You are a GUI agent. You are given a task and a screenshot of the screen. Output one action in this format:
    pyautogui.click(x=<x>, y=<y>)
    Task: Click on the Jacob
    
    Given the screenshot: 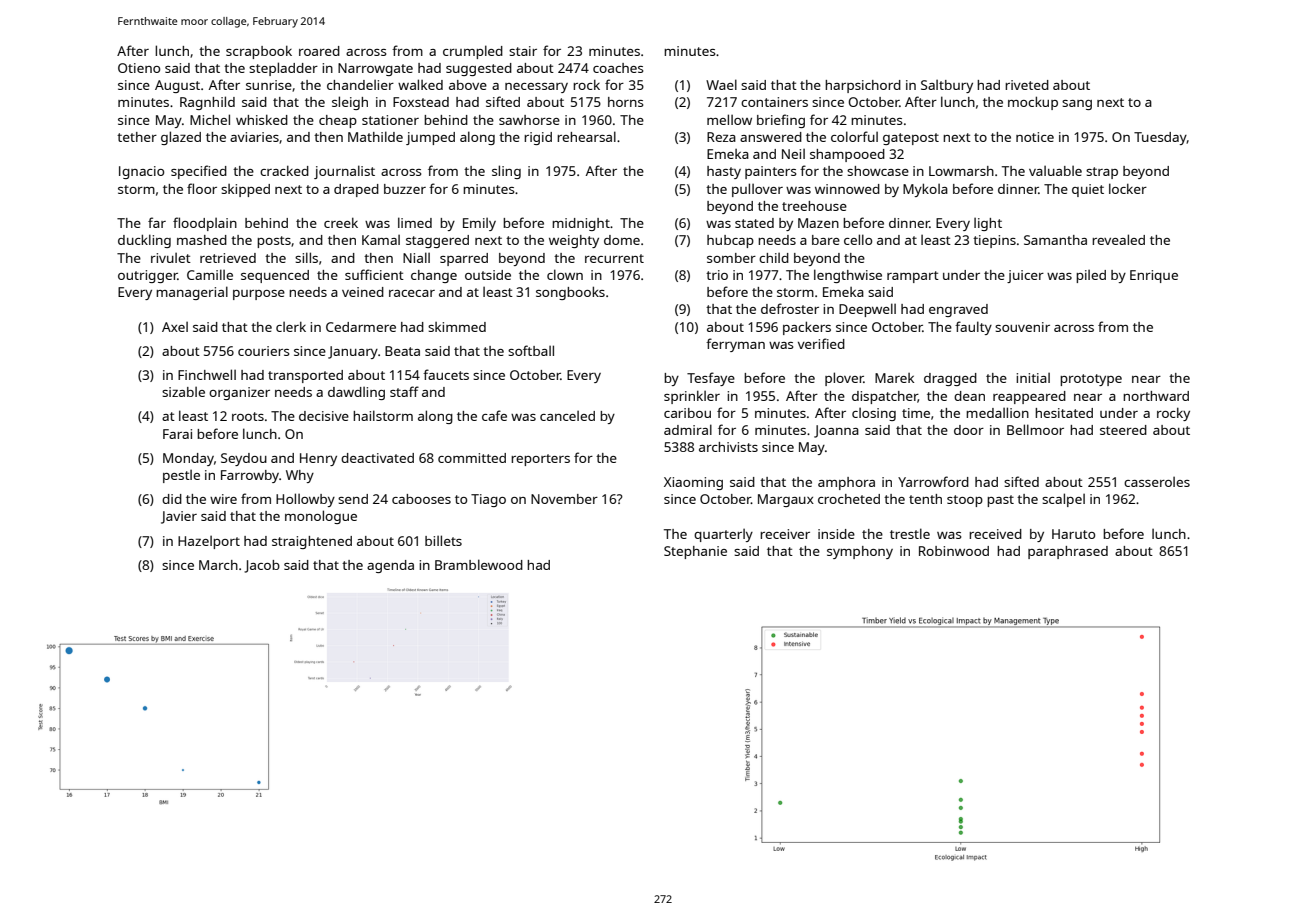 What is the action you would take?
    pyautogui.click(x=262, y=566)
